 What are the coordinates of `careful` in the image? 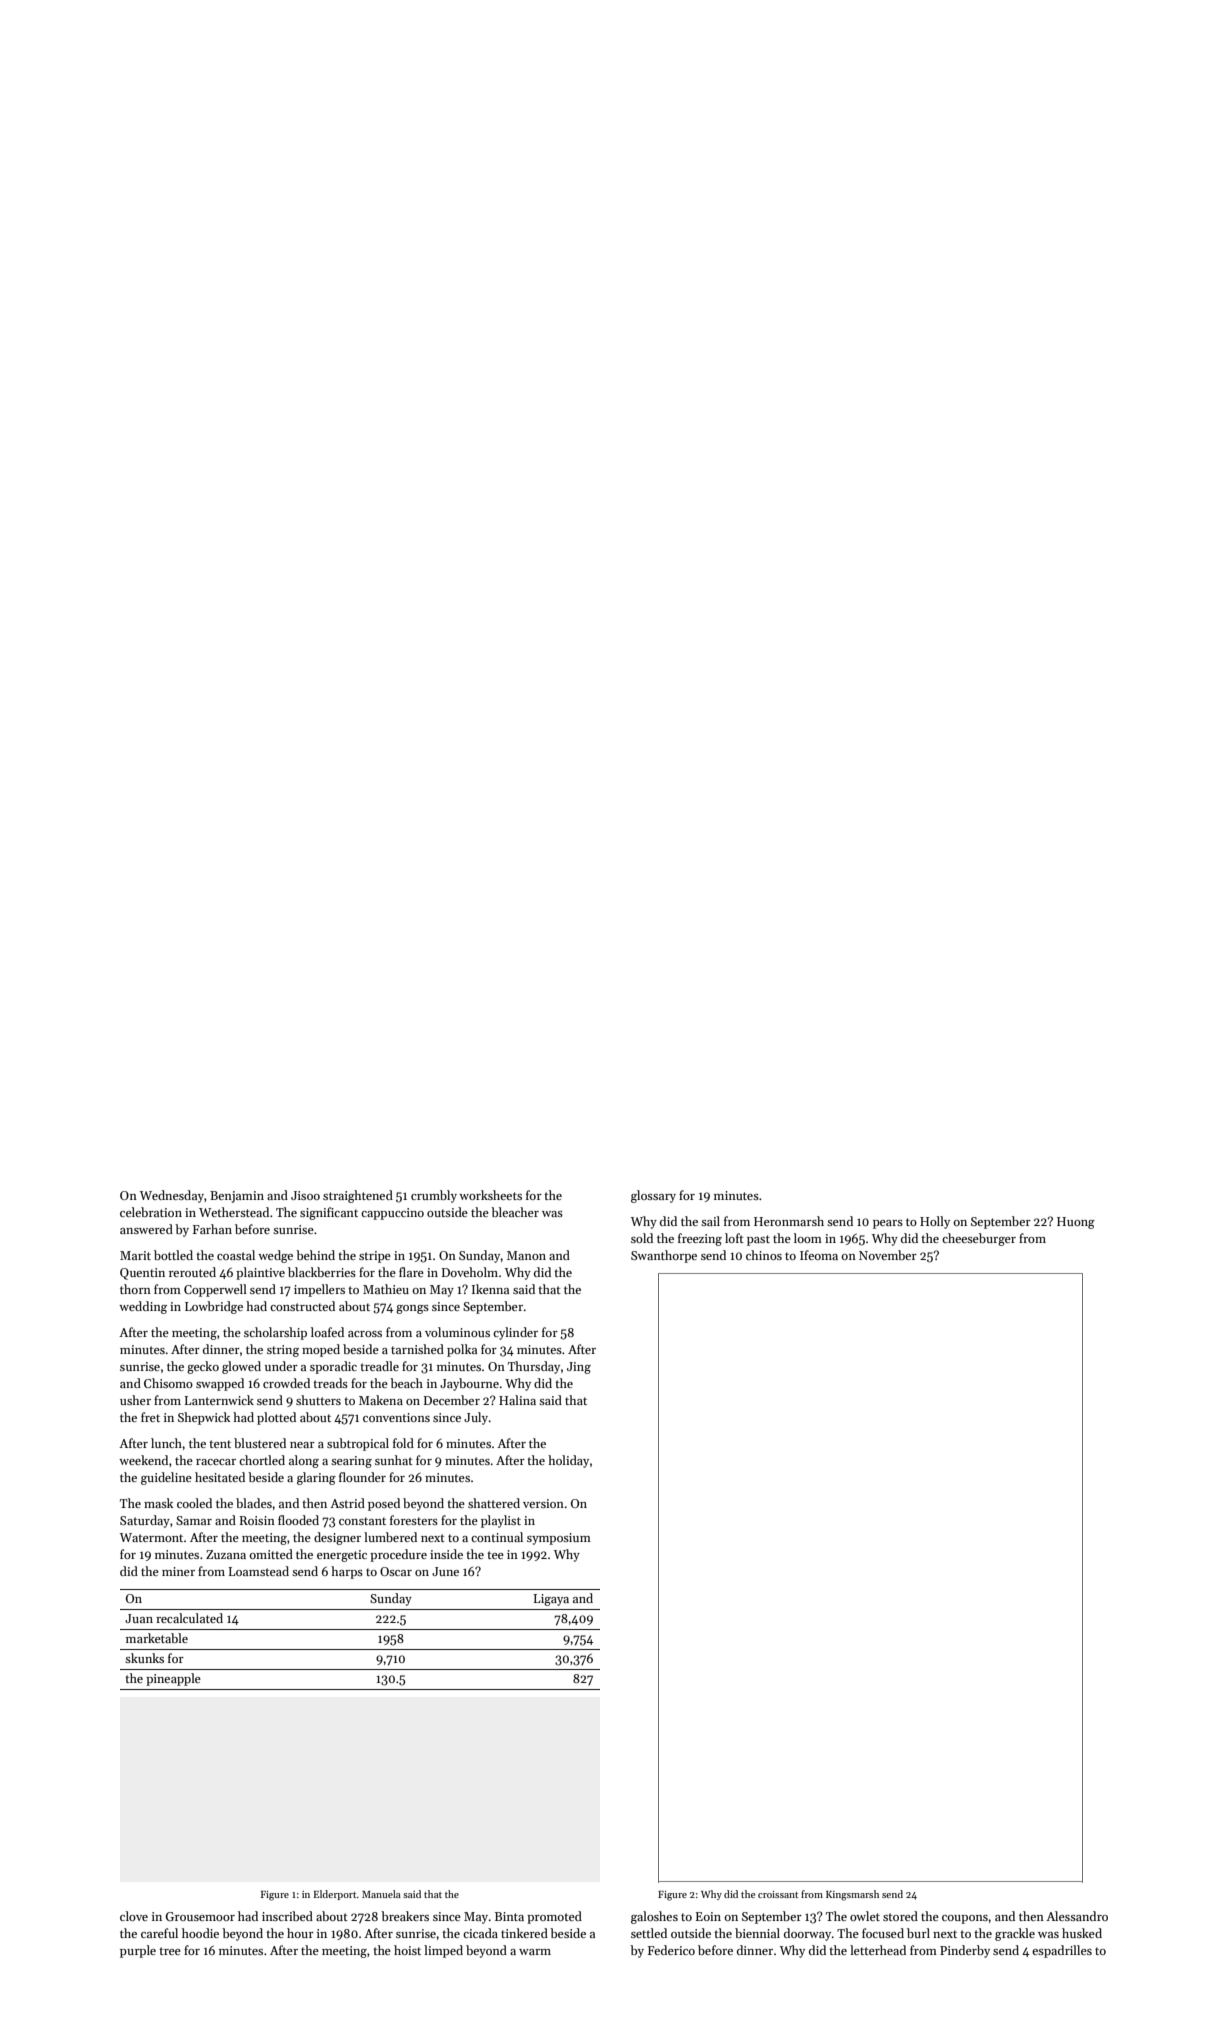 It's located at (159, 1933).
